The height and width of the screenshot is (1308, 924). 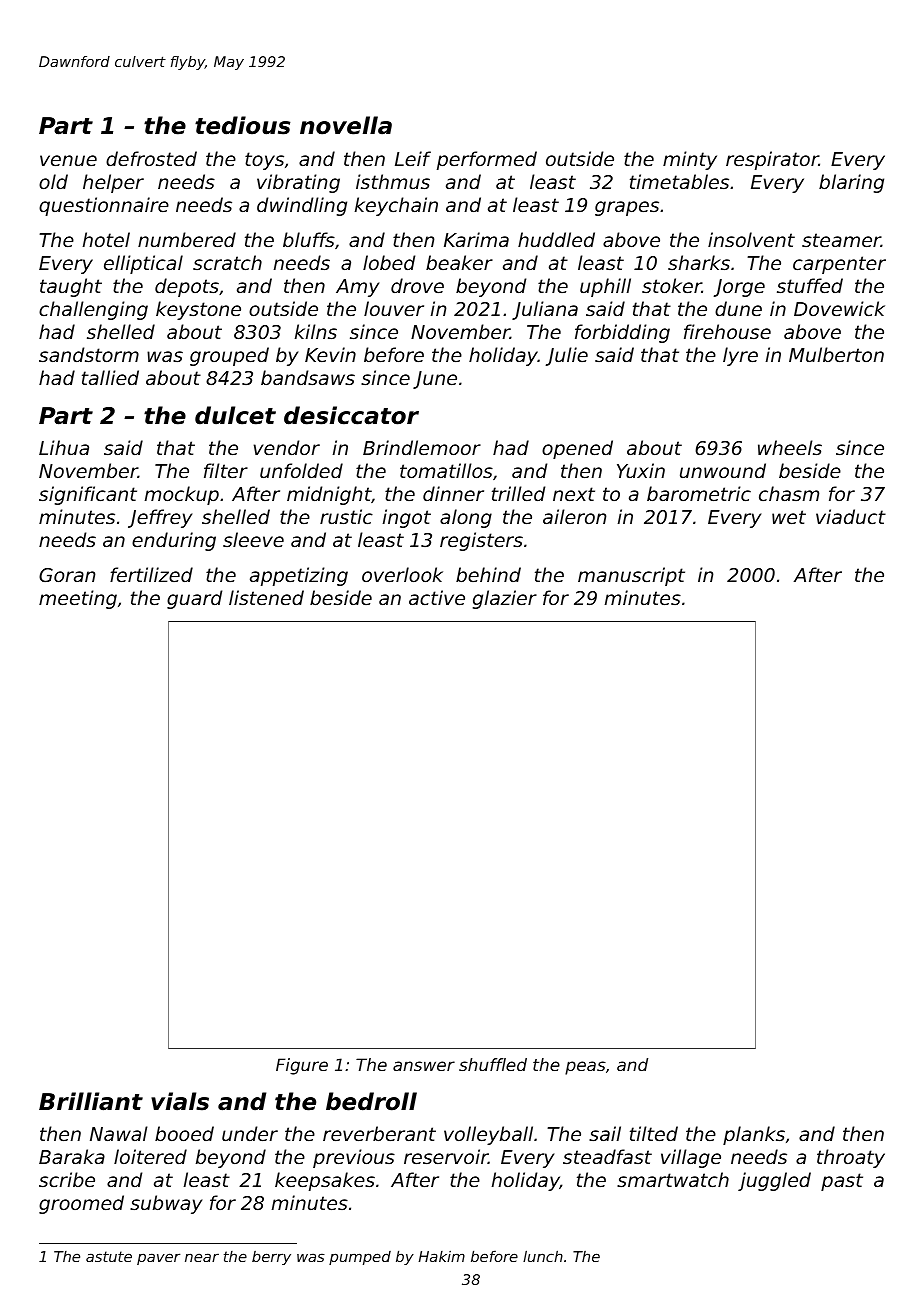 What do you see at coordinates (842, 1182) in the screenshot?
I see `past` at bounding box center [842, 1182].
